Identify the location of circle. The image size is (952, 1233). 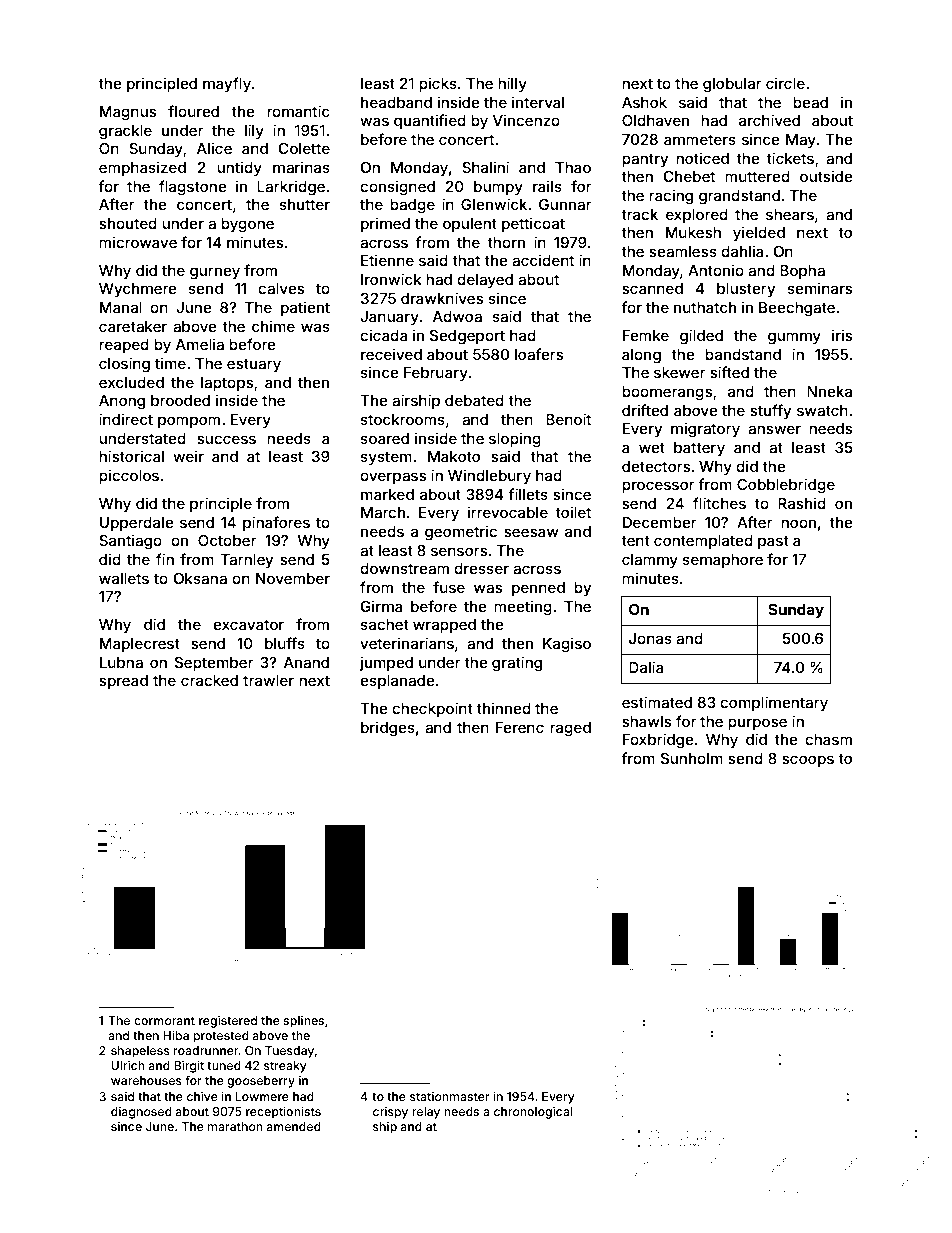
(785, 83).
